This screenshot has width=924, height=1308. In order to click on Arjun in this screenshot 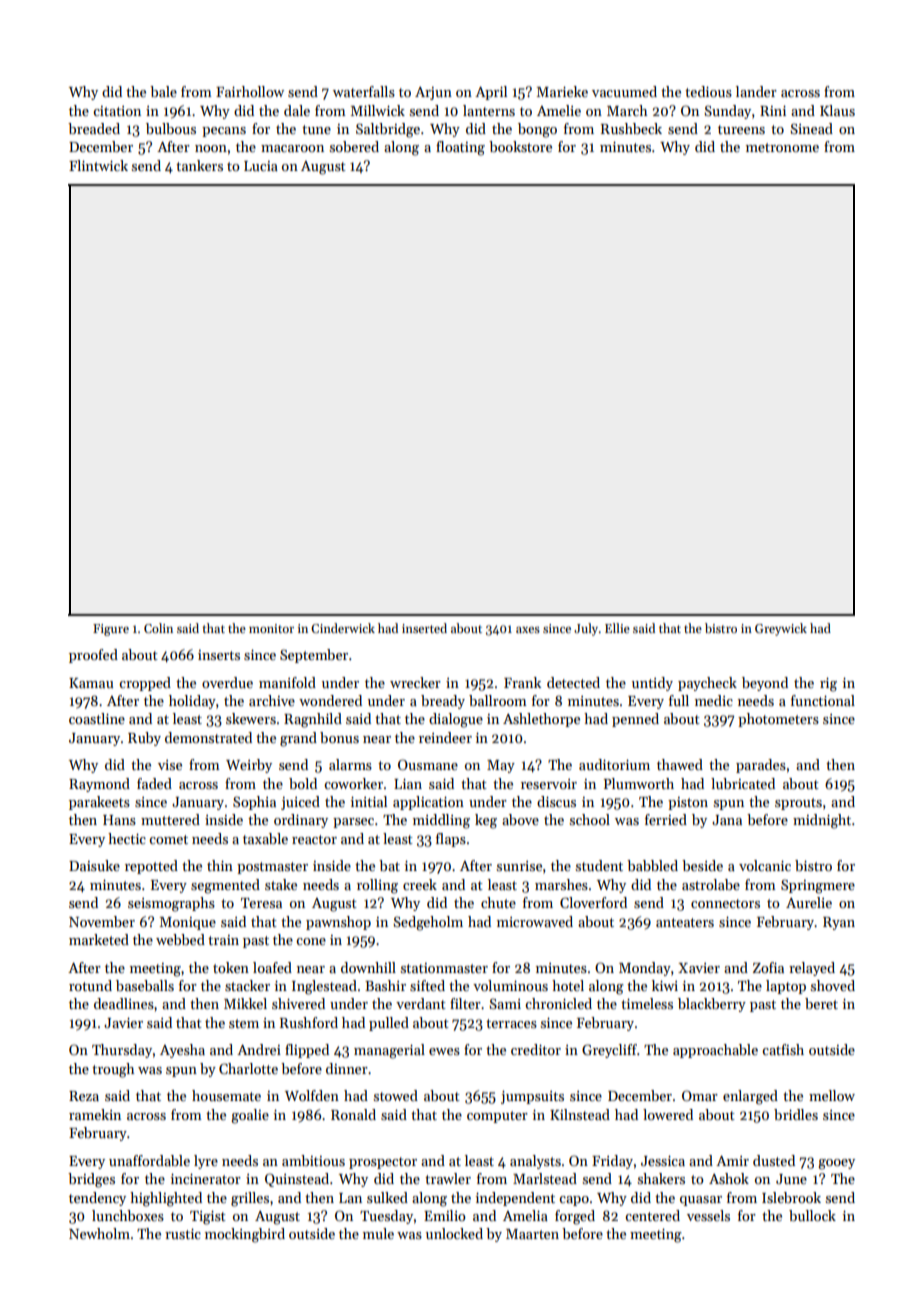, I will do `click(433, 93)`.
